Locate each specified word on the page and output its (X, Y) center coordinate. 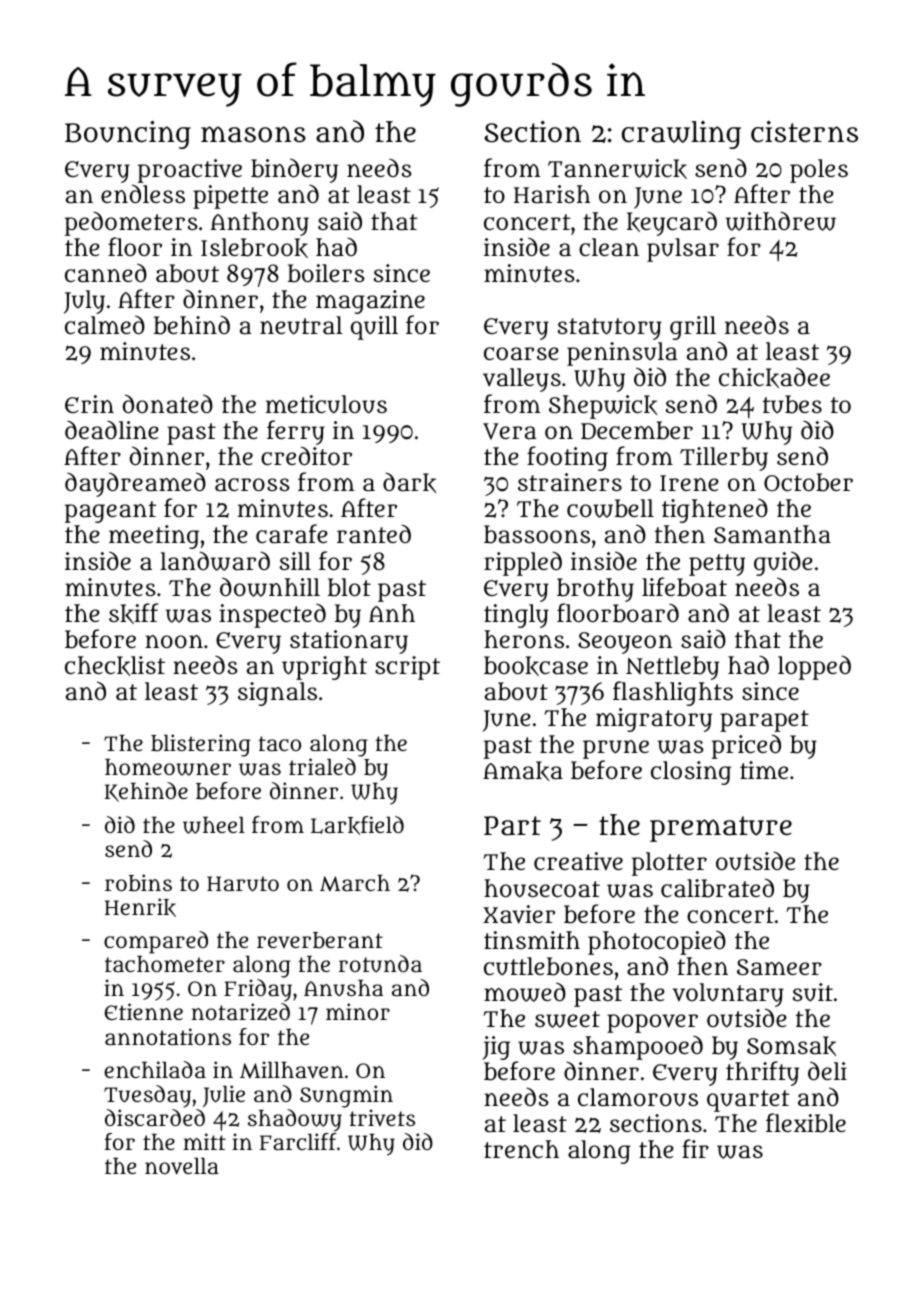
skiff (133, 613)
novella (182, 1166)
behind (192, 325)
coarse (521, 354)
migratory (654, 720)
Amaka (523, 771)
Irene (689, 483)
